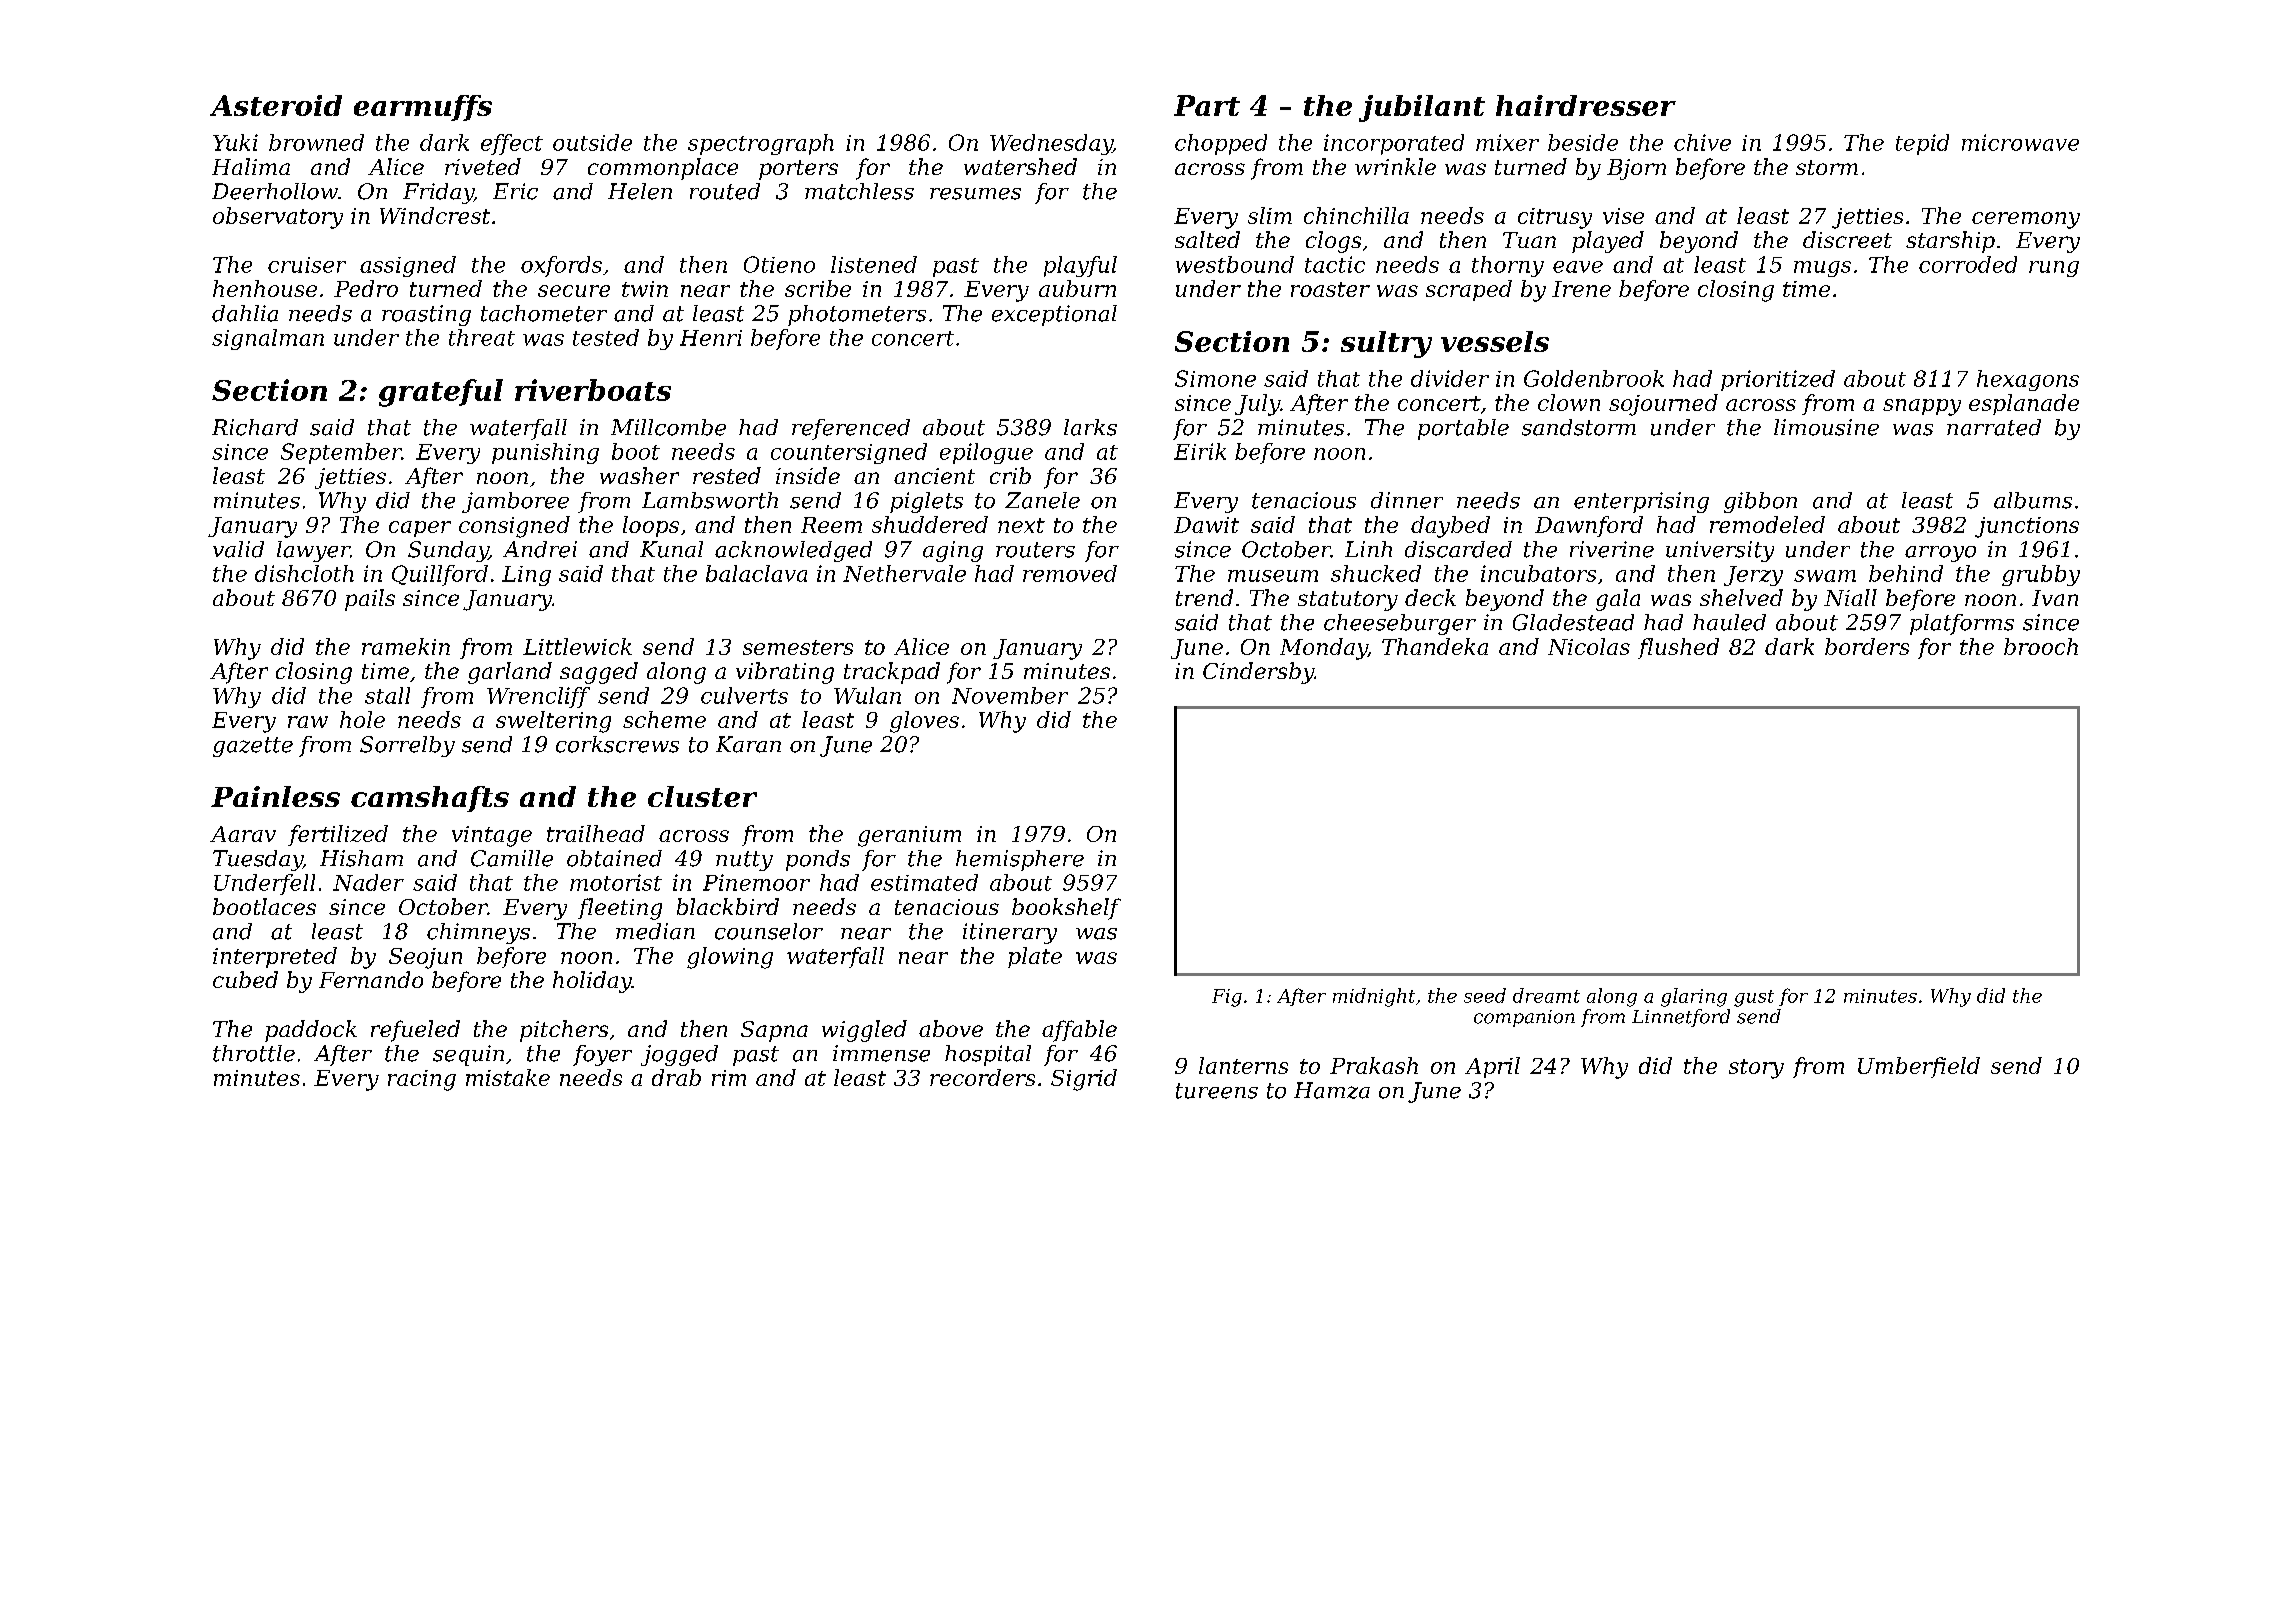 The image size is (2292, 1620). Describe the element at coordinates (1754, 998) in the image. I see `gust` at that location.
